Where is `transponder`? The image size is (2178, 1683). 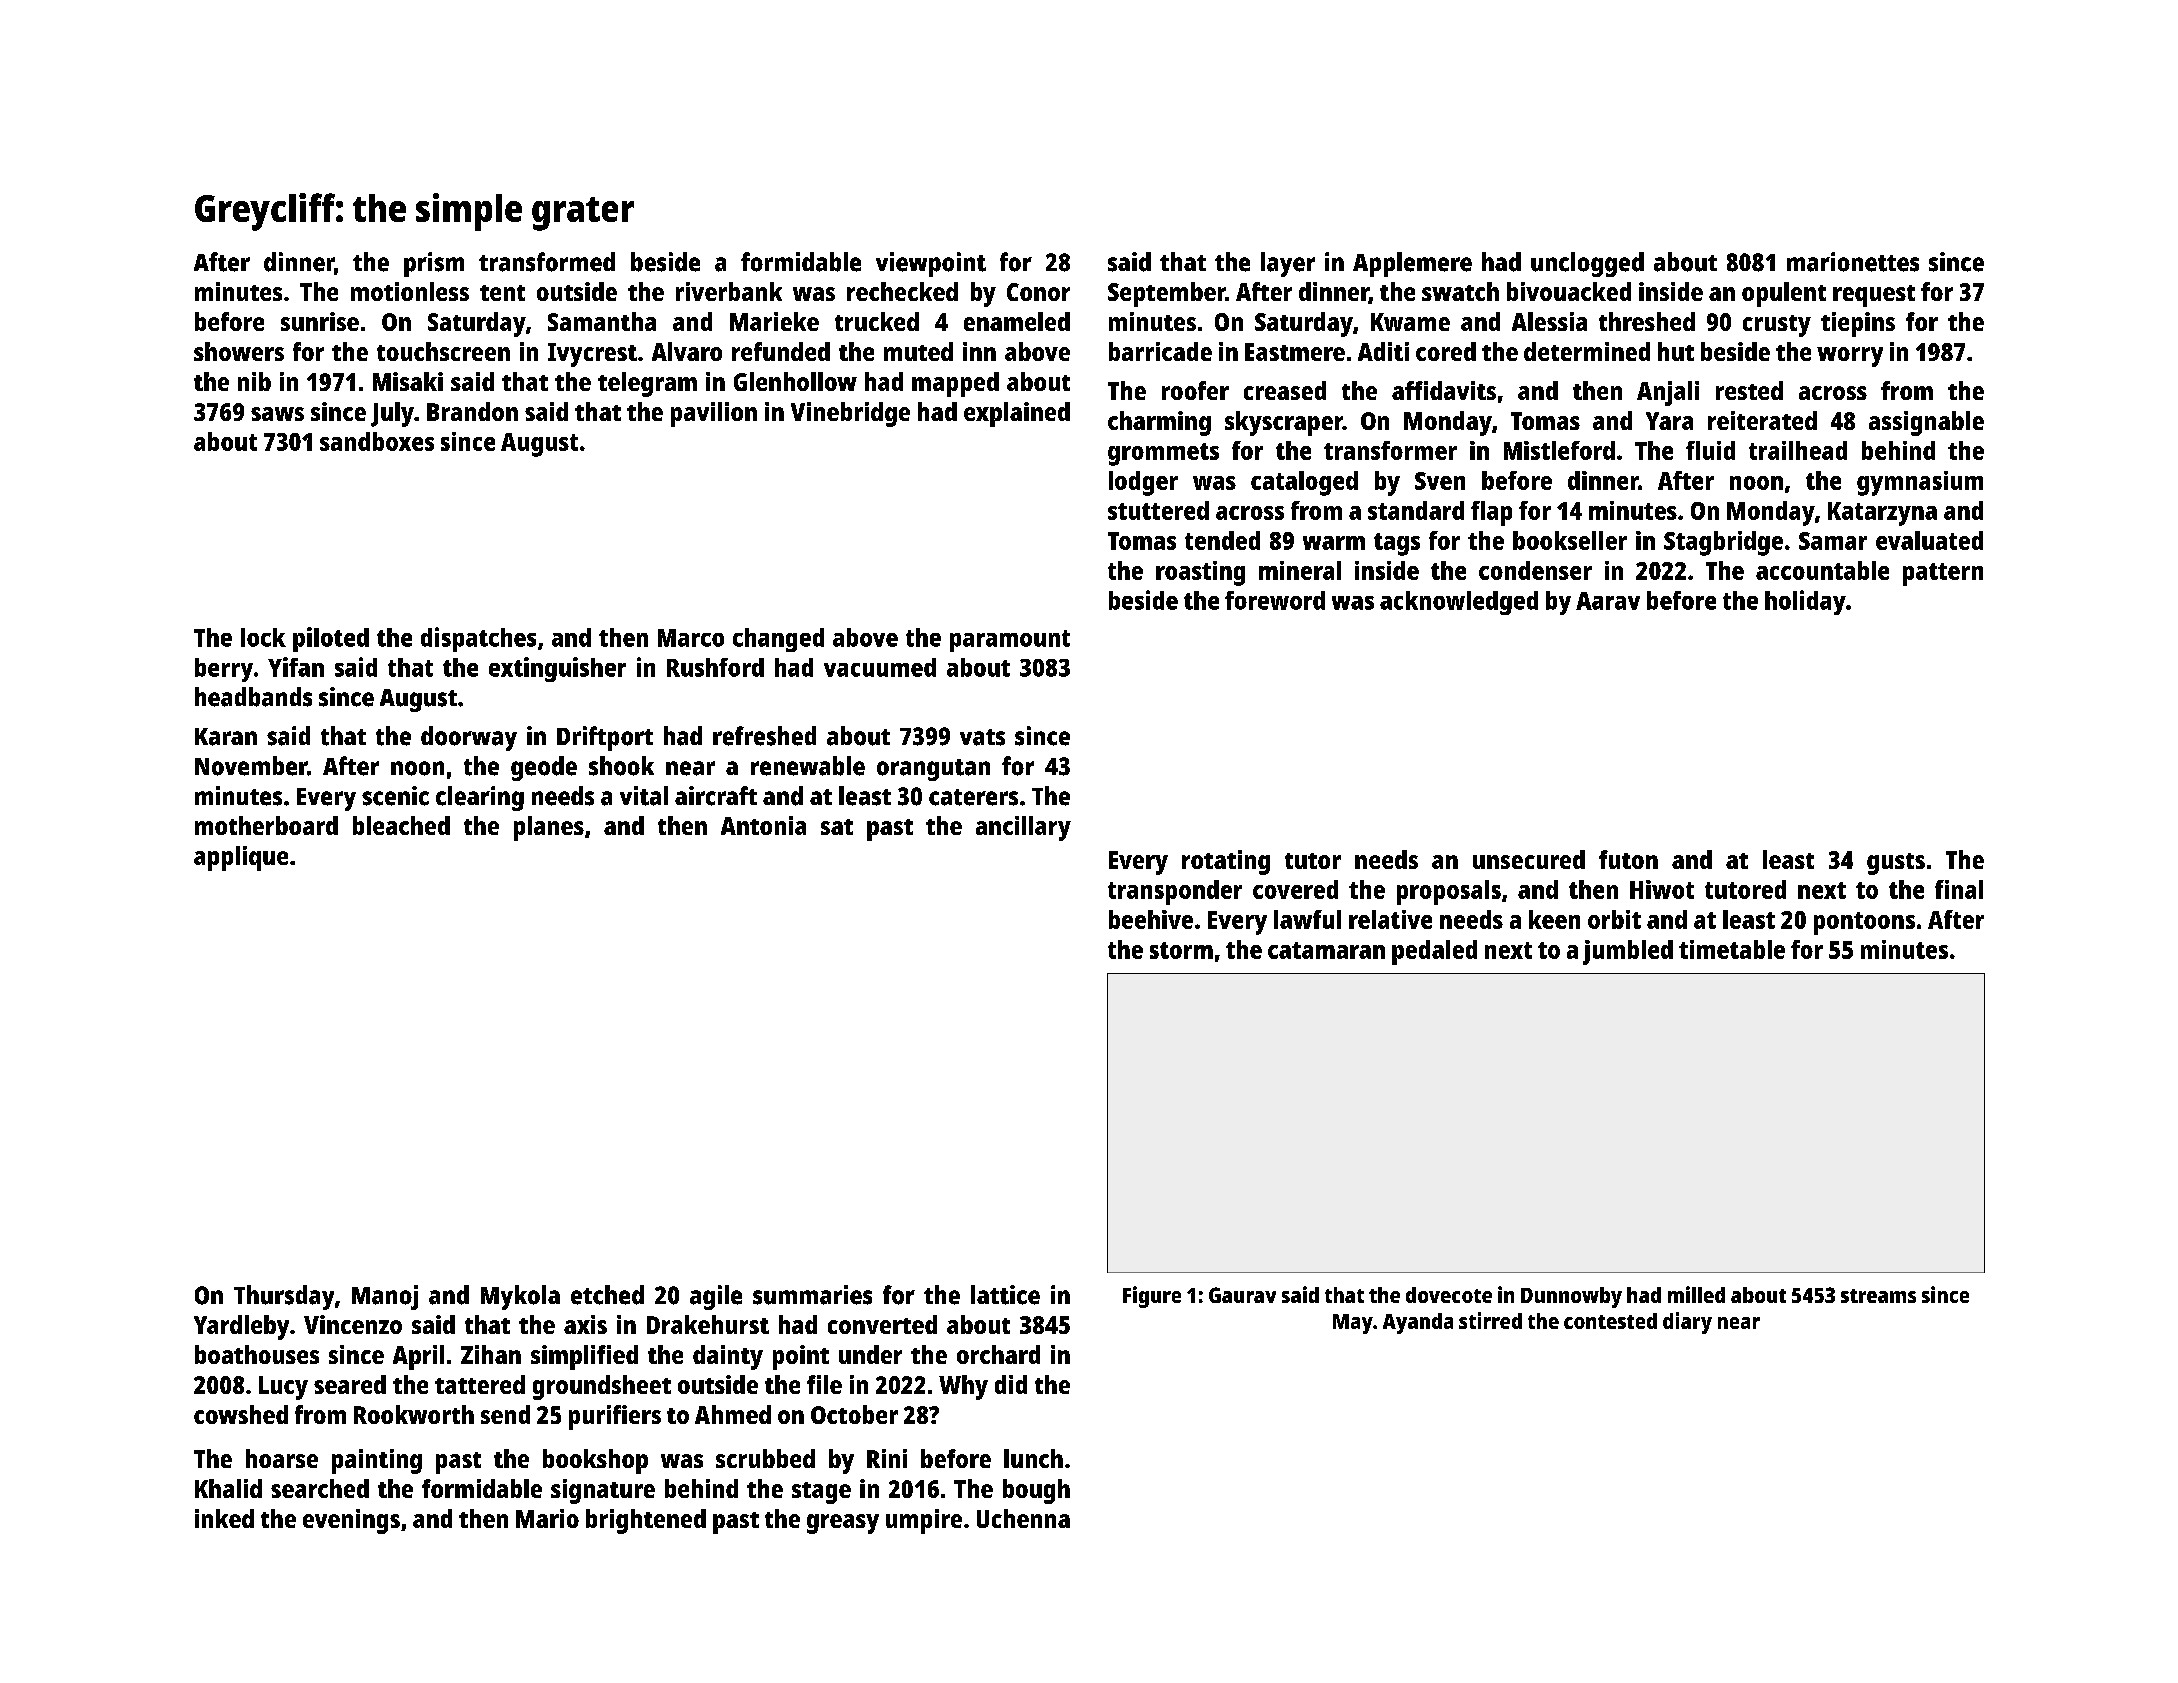 transponder is located at coordinates (1175, 892).
